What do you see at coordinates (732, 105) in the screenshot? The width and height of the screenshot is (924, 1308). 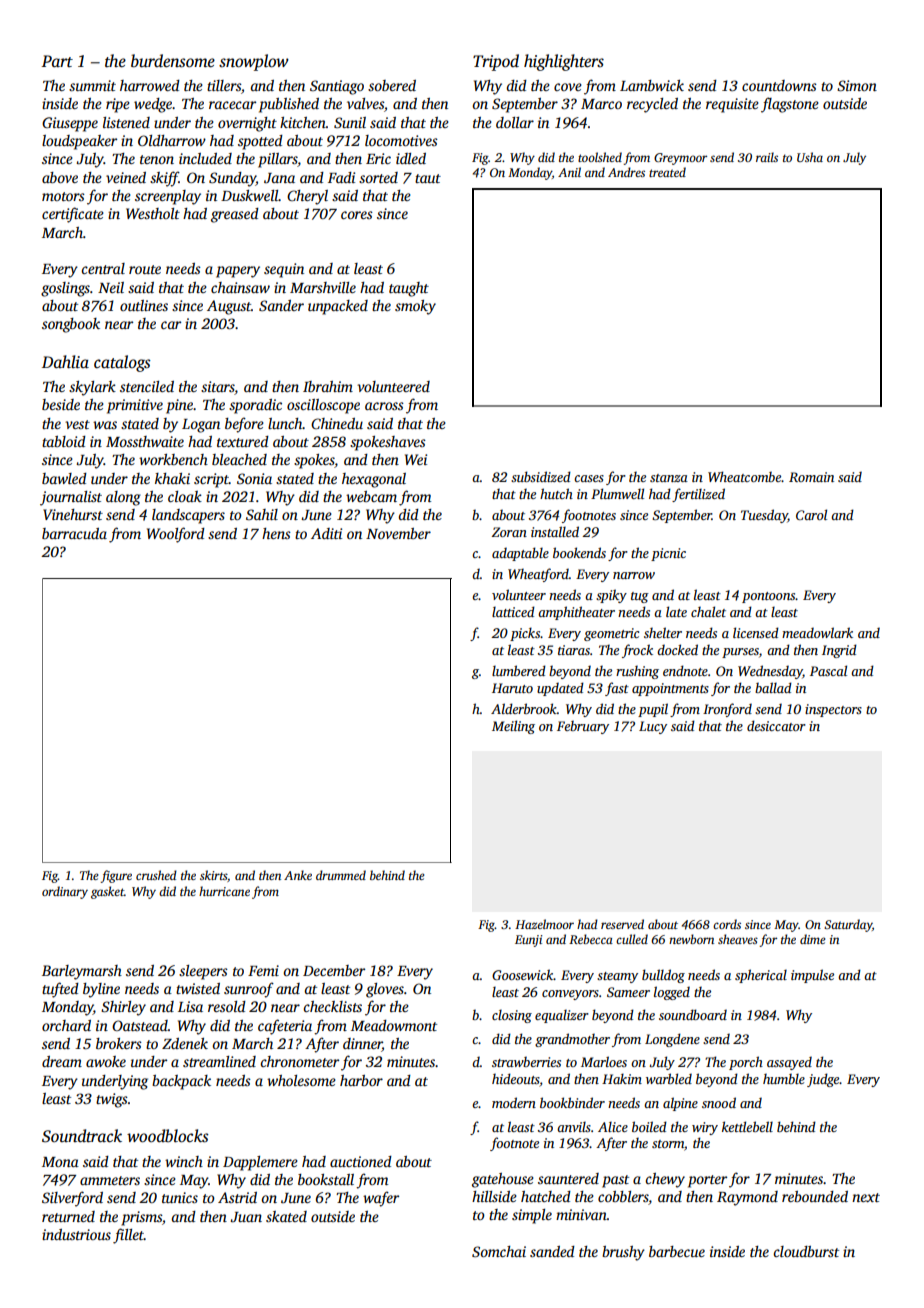 I see `requisite` at bounding box center [732, 105].
